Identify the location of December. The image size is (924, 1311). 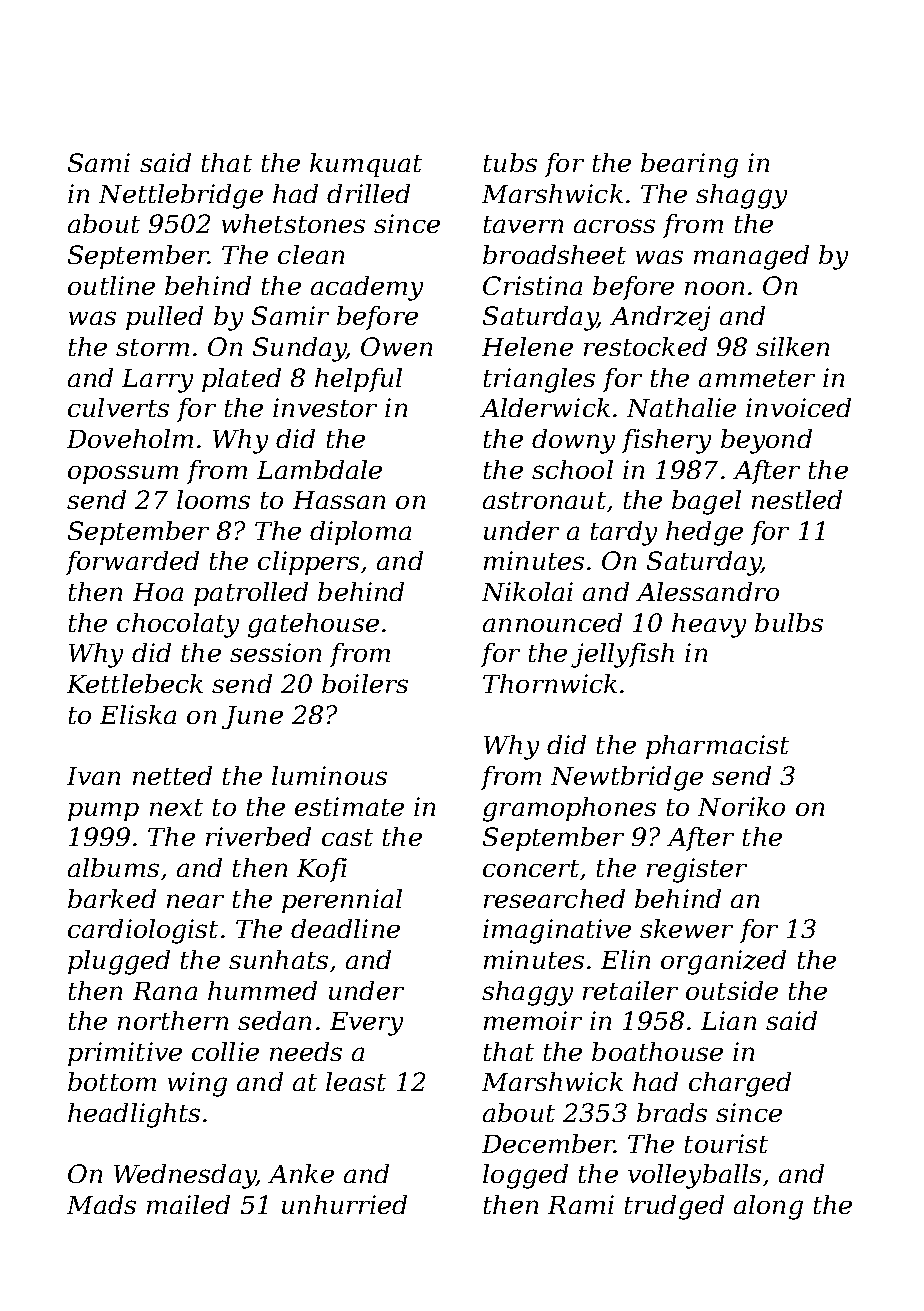
(548, 1143).
